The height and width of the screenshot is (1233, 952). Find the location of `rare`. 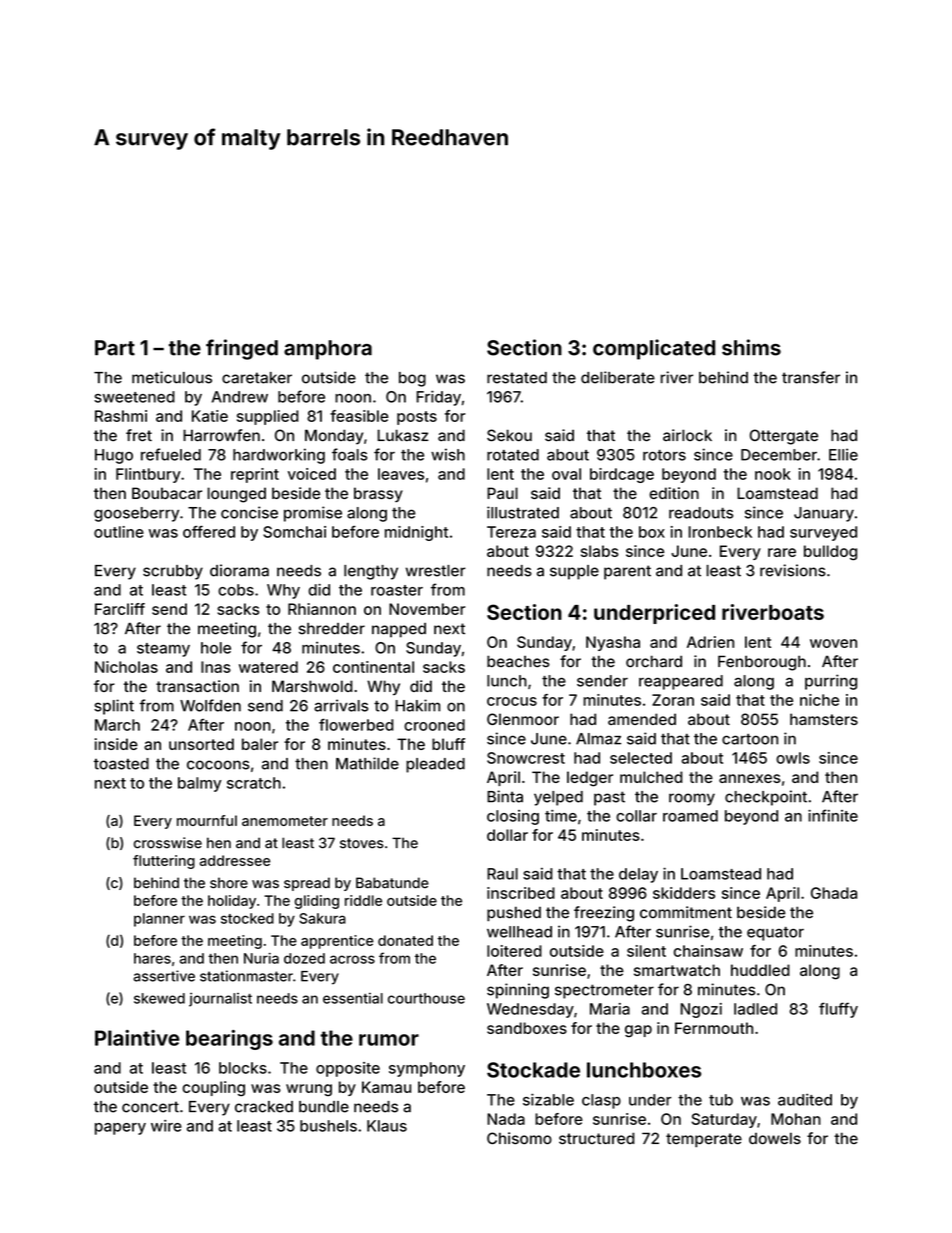

rare is located at coordinates (782, 552).
